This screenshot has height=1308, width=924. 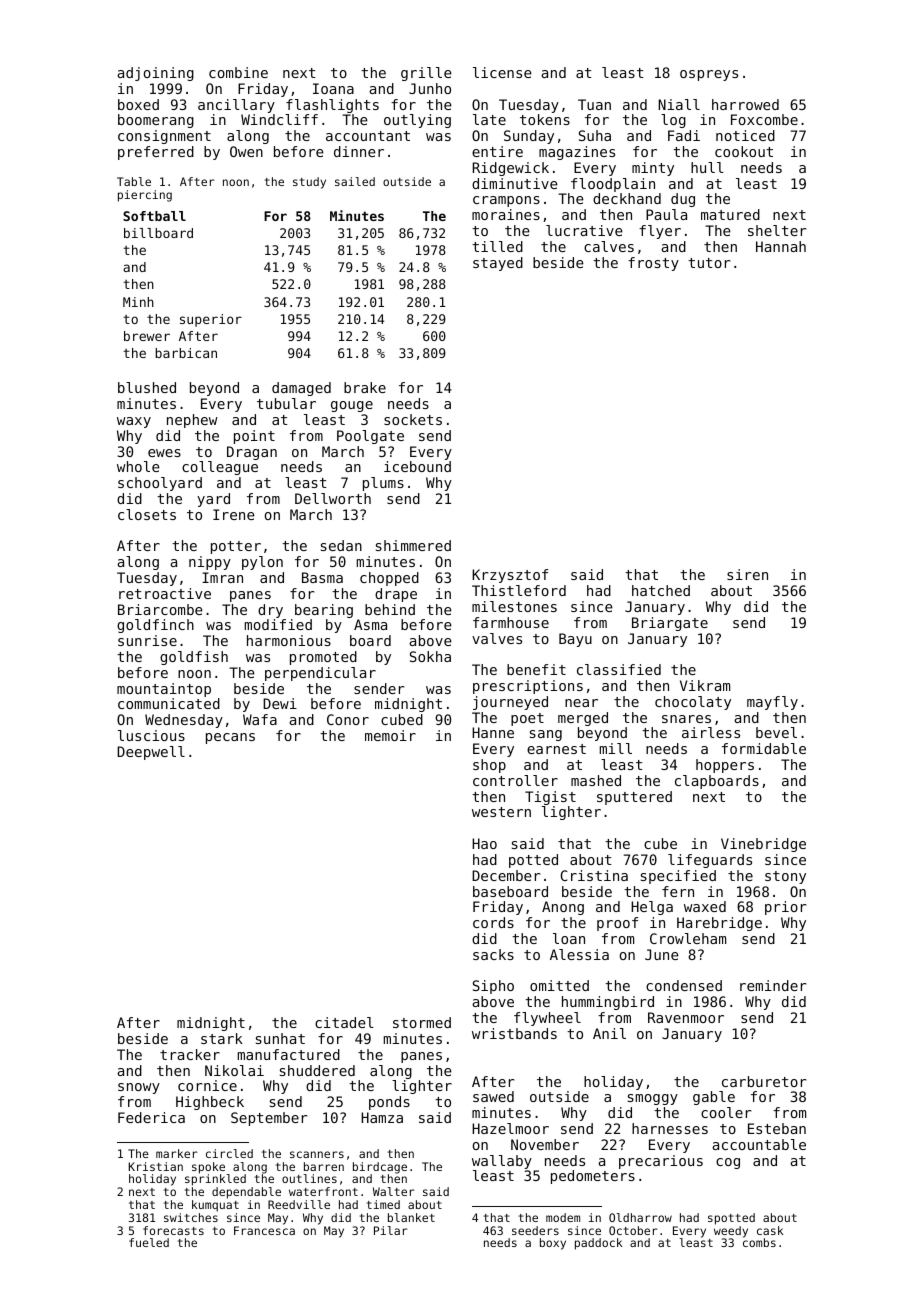 I want to click on pecans, so click(x=230, y=738).
